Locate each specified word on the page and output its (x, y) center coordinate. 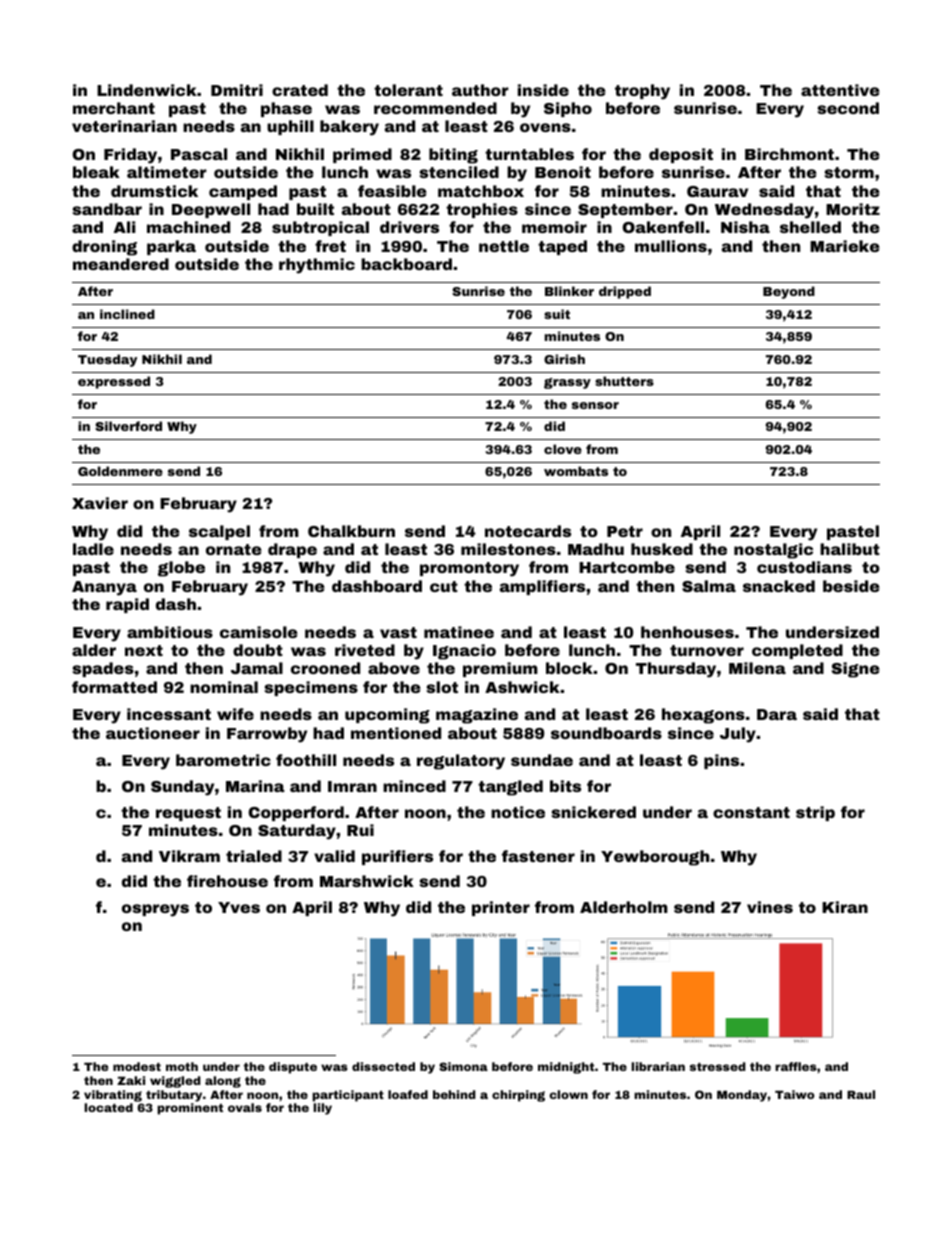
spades (103, 669)
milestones (508, 549)
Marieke (845, 246)
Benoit (563, 172)
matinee (459, 632)
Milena (757, 668)
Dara (777, 714)
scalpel (219, 532)
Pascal (199, 154)
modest (137, 1066)
